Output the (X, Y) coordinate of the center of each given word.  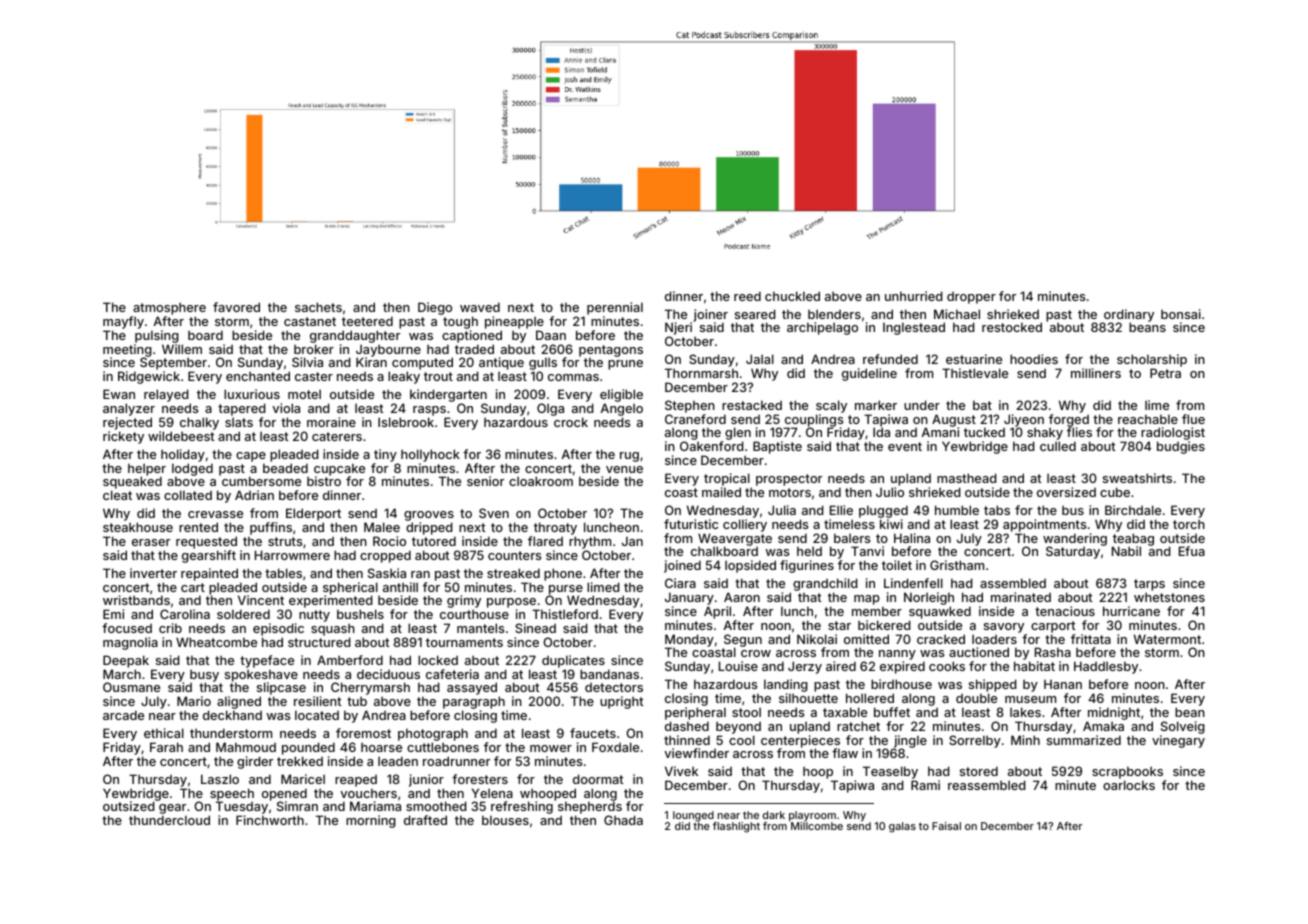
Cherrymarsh (370, 689)
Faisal (946, 826)
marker (876, 405)
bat (982, 405)
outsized (129, 806)
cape (251, 457)
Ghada (623, 820)
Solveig (1183, 727)
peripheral (695, 713)
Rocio (389, 541)
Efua (1192, 551)
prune (625, 365)
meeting (127, 351)
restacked (752, 405)
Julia (782, 510)
